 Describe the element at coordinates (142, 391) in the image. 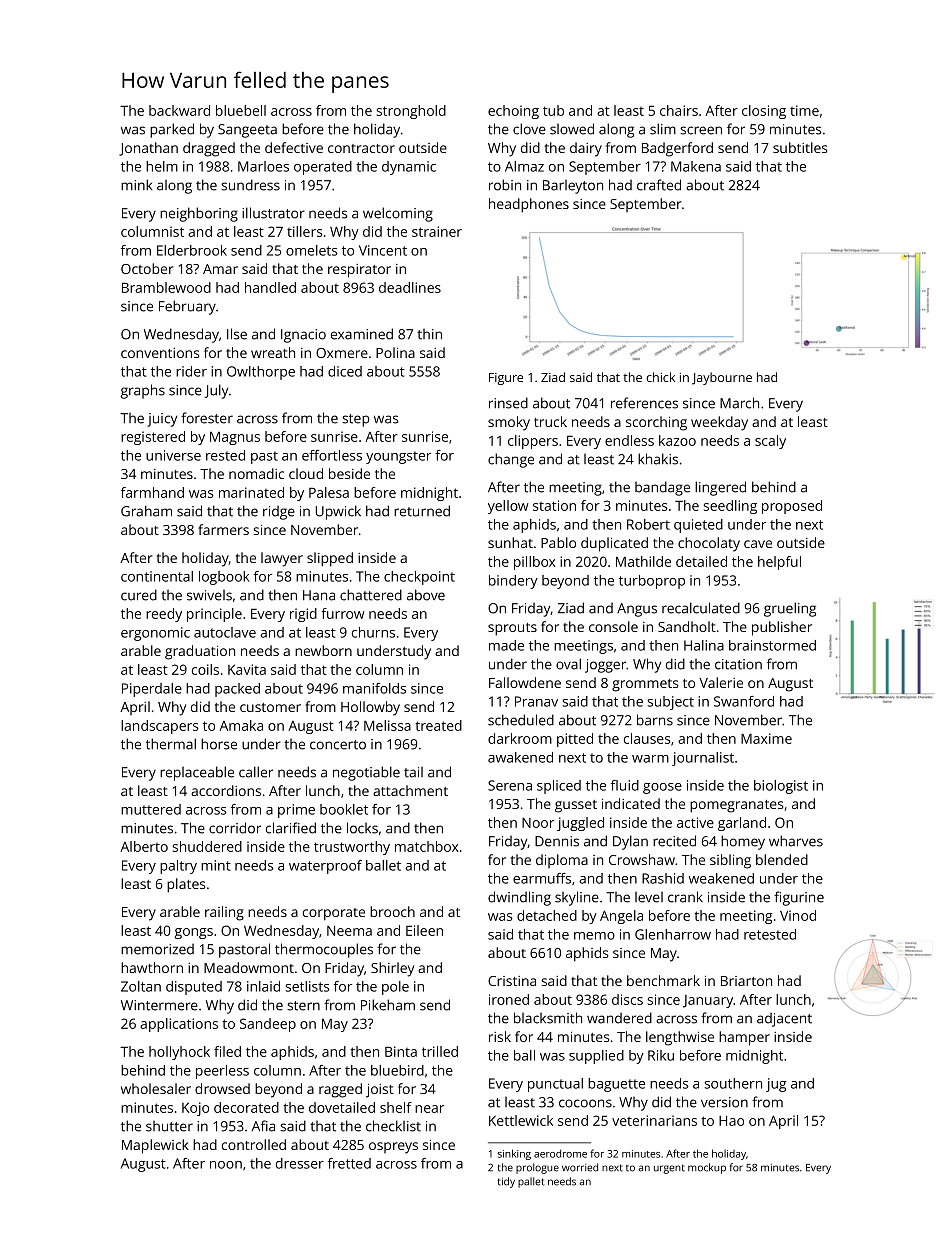

I see `graphs` at that location.
